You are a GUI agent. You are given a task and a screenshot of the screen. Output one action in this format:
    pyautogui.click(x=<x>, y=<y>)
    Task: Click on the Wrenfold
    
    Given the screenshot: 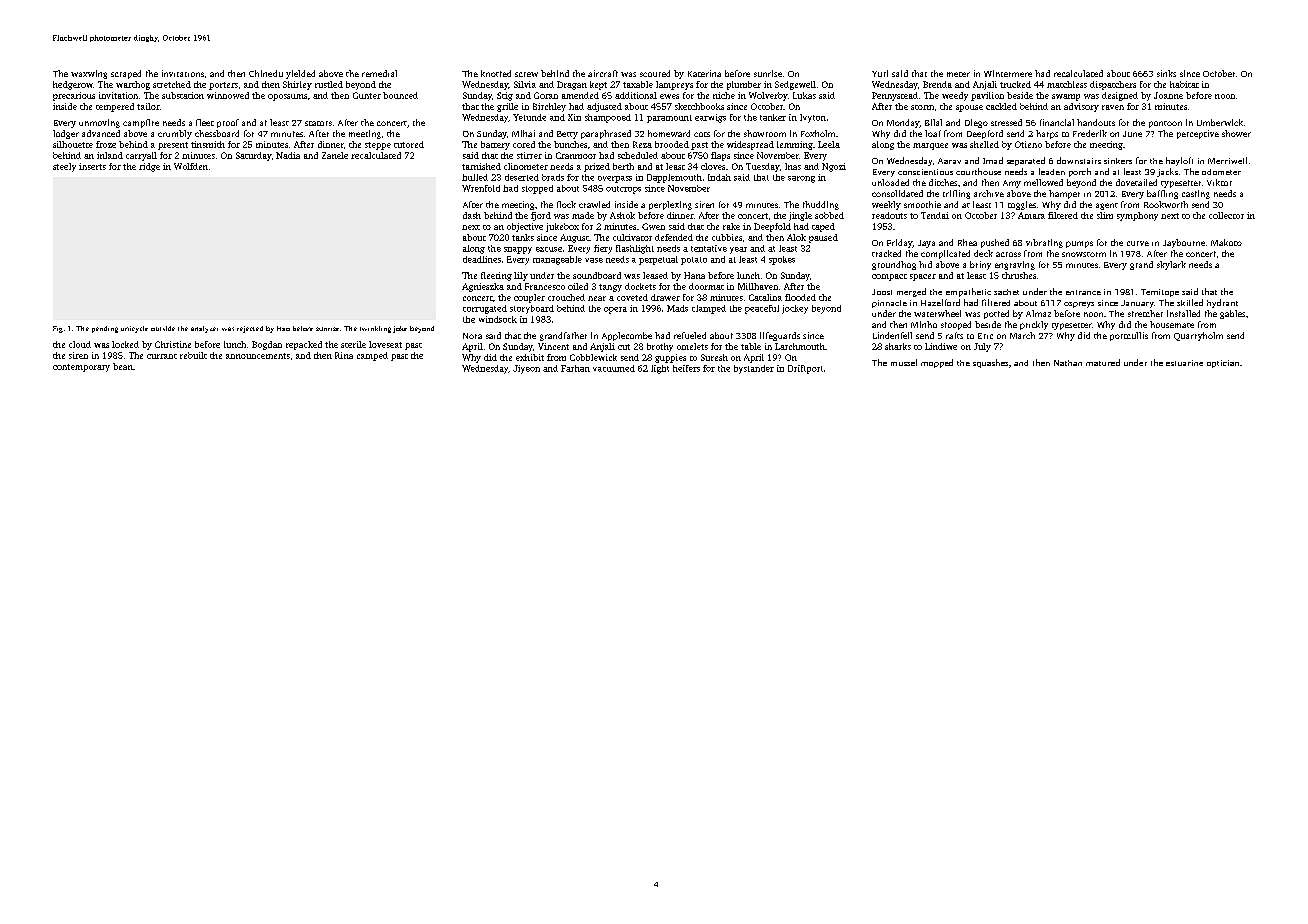 What is the action you would take?
    pyautogui.click(x=481, y=188)
